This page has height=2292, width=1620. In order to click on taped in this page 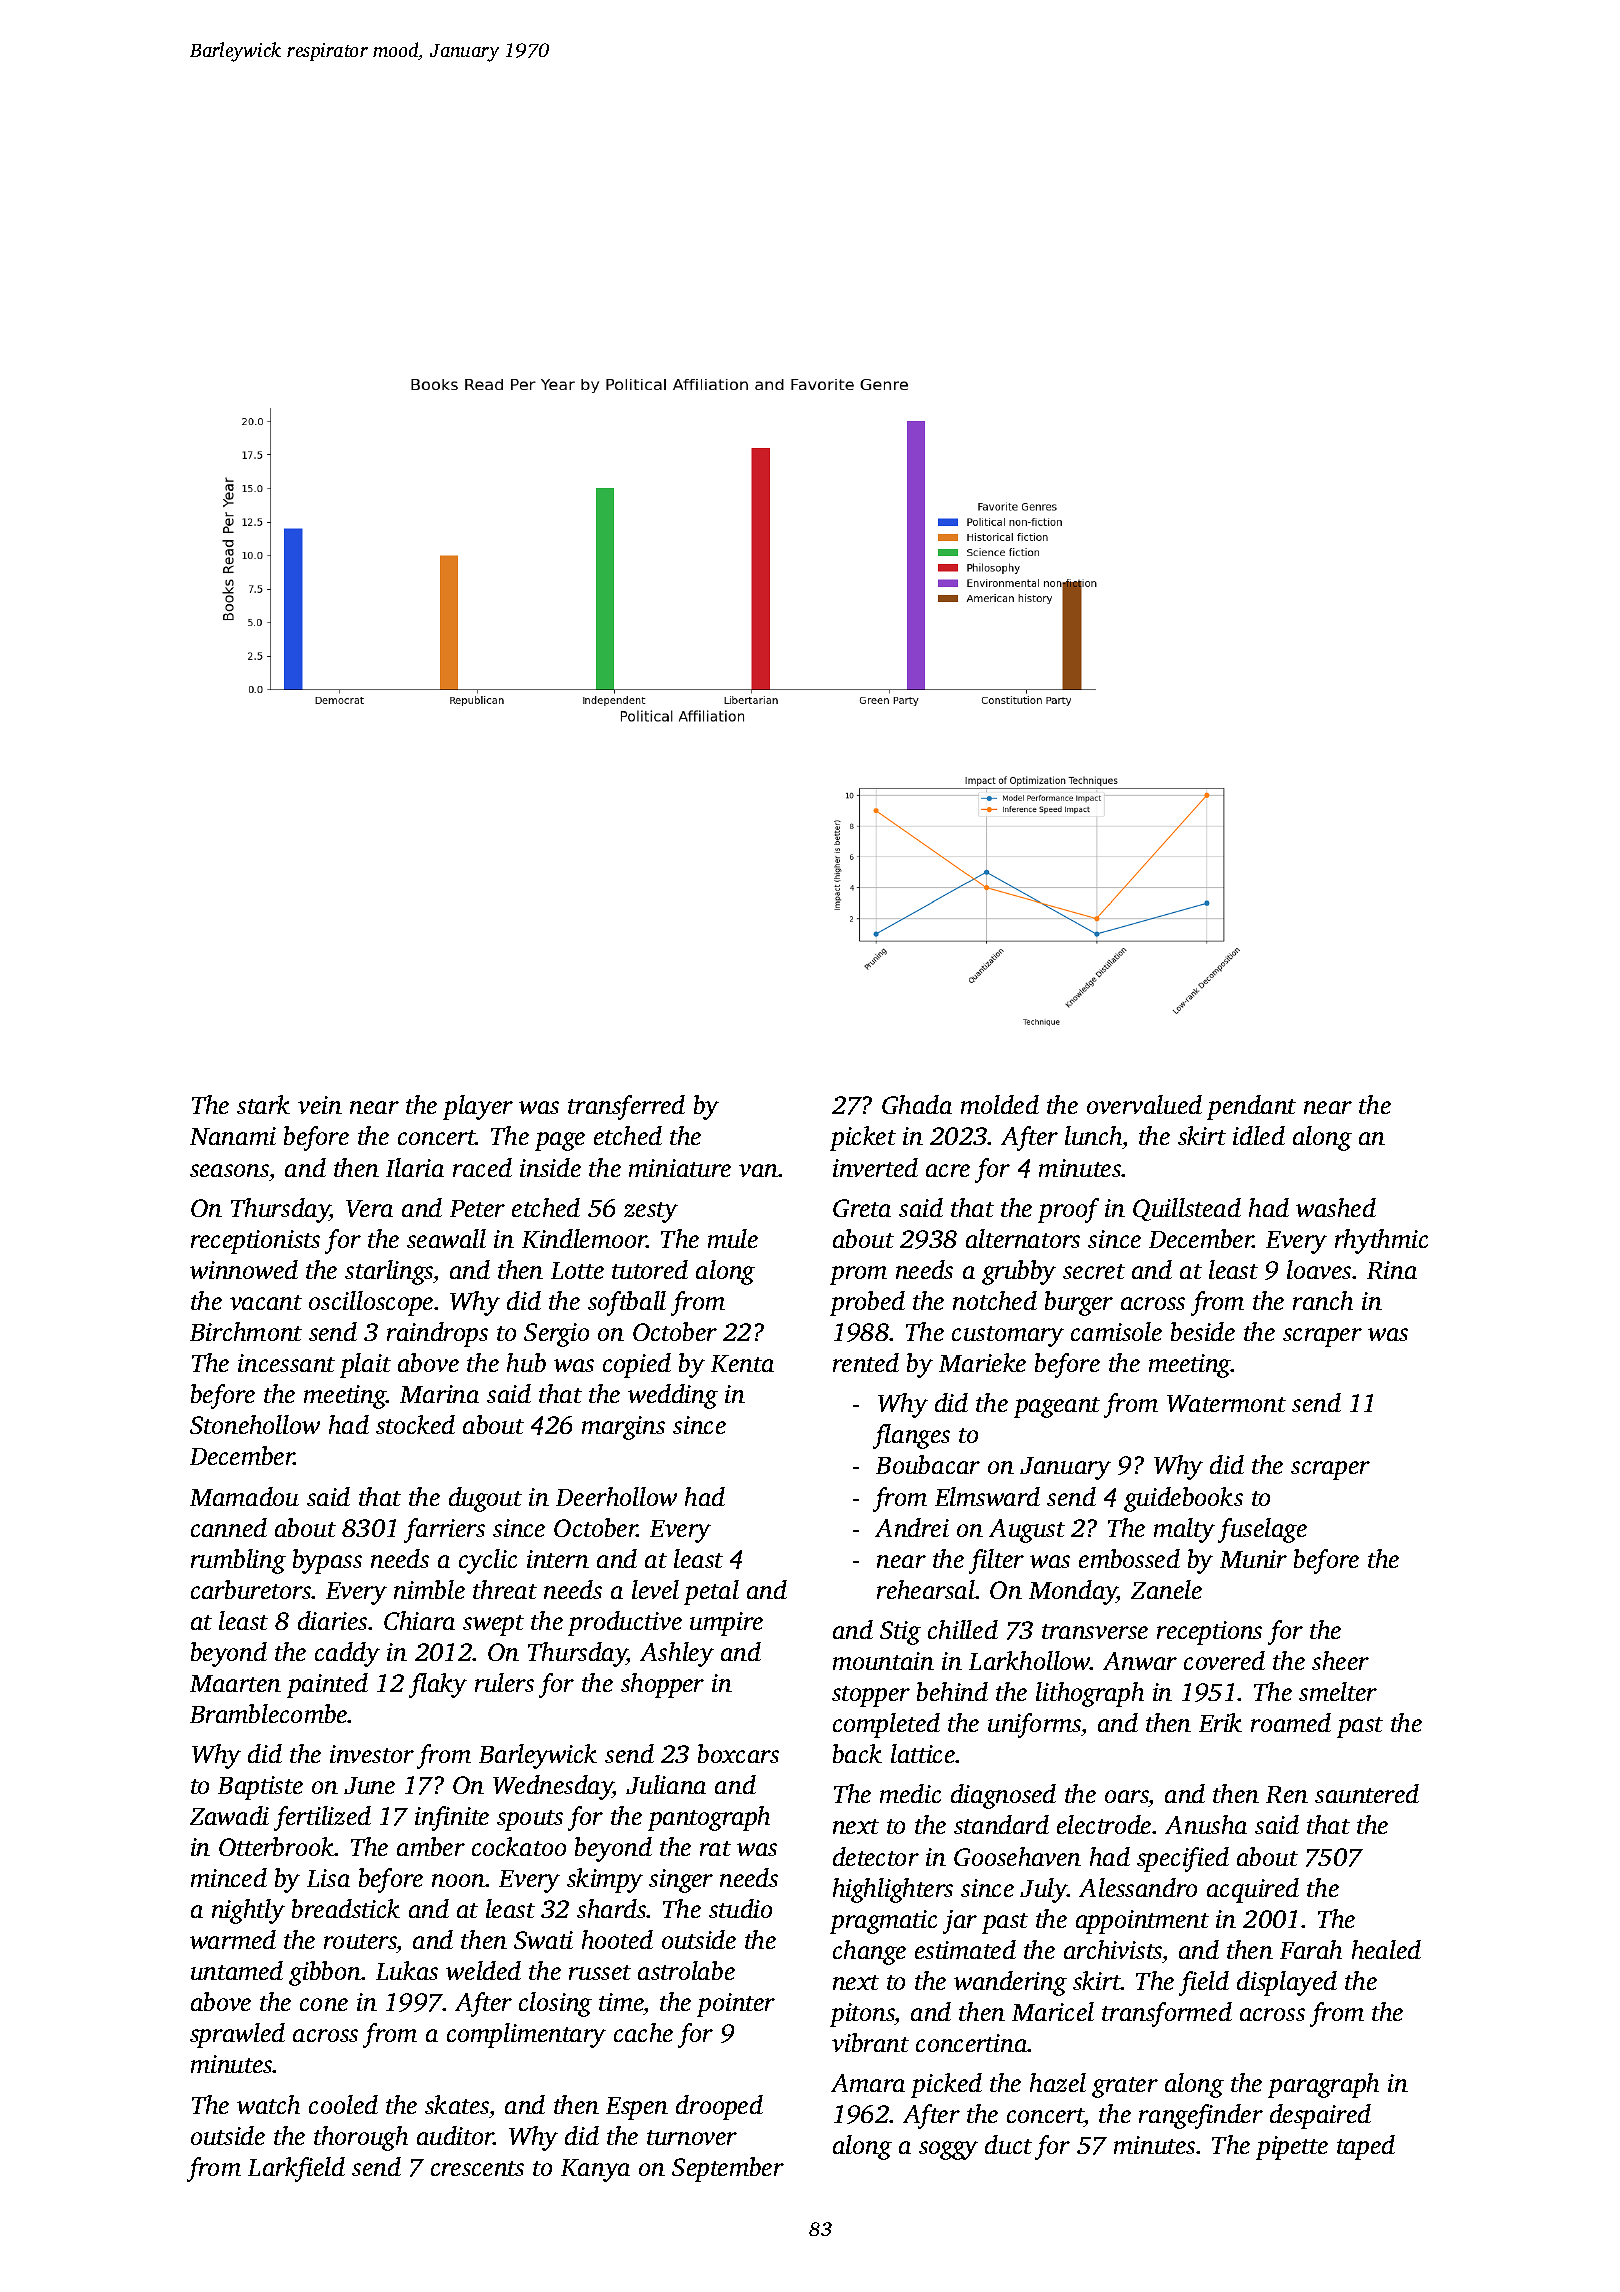, I will do `click(1366, 2147)`.
